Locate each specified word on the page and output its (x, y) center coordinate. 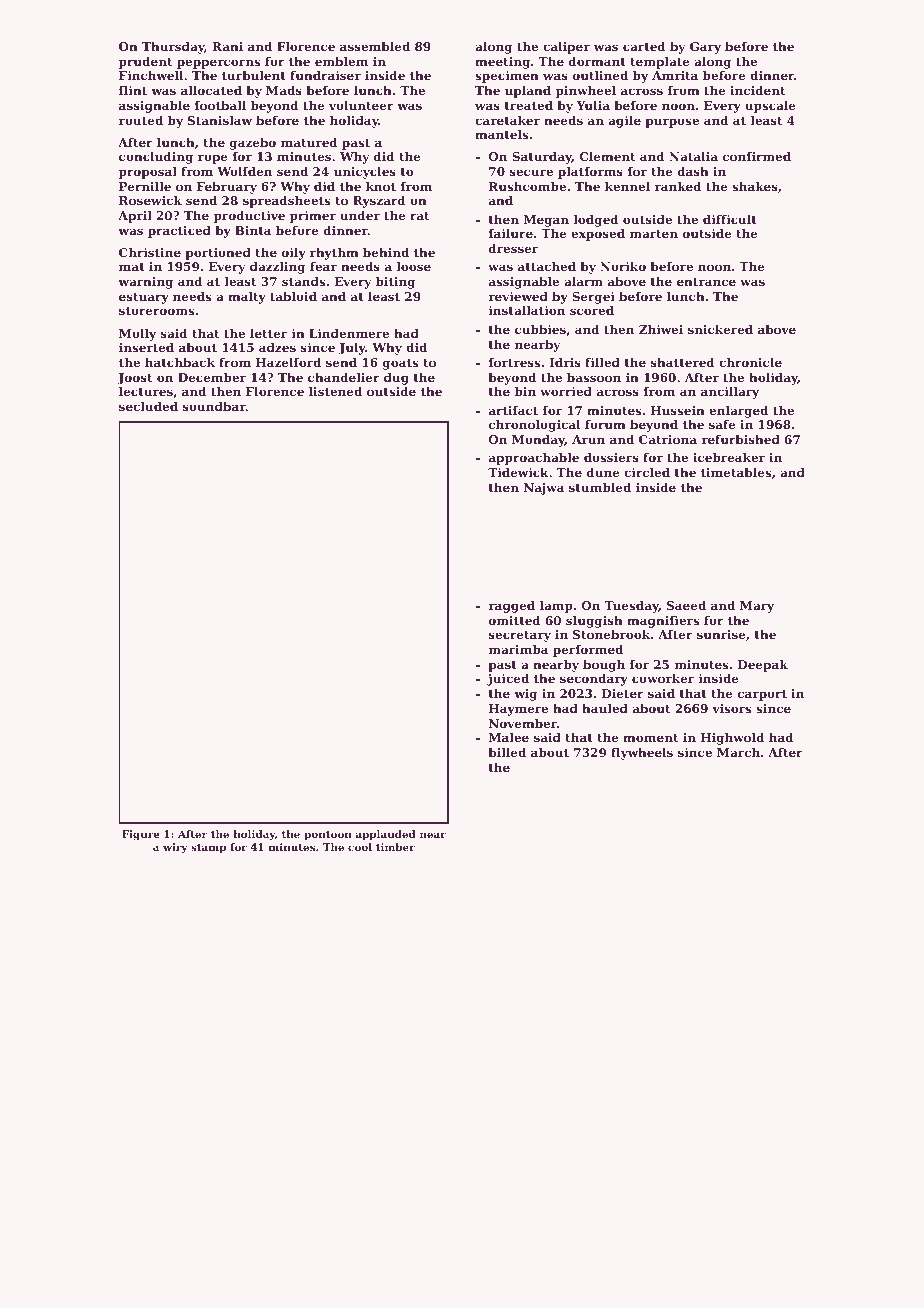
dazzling (277, 268)
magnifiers (663, 622)
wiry (175, 848)
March (738, 752)
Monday (538, 441)
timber (395, 847)
